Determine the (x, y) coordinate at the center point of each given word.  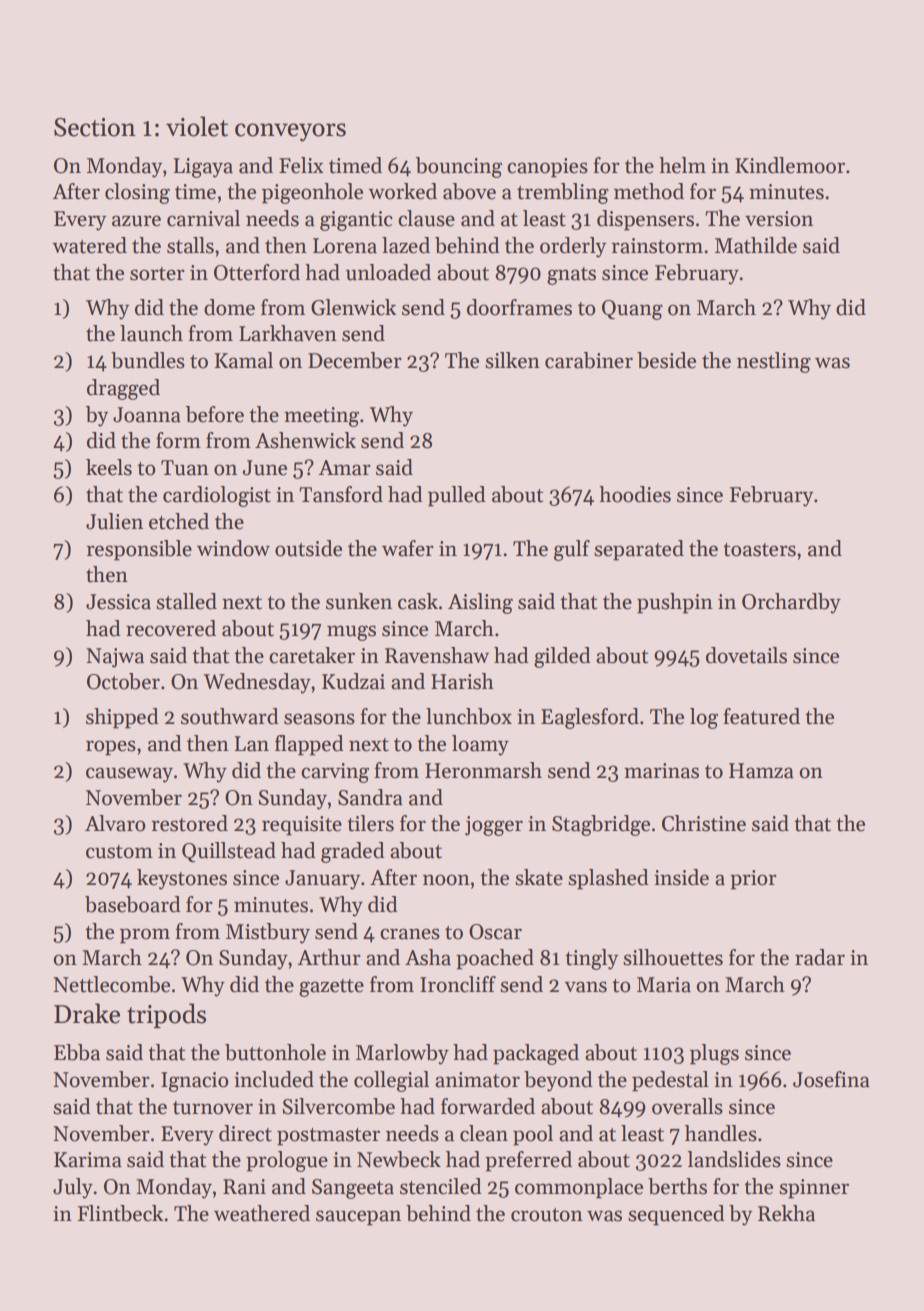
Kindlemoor (790, 165)
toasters (759, 550)
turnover (213, 1108)
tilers (370, 823)
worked (402, 191)
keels (109, 467)
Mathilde (756, 245)
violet (197, 126)
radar (820, 957)
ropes (111, 748)
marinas (661, 771)
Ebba (77, 1052)
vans (585, 987)
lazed (406, 245)
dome (229, 307)
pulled (457, 496)
